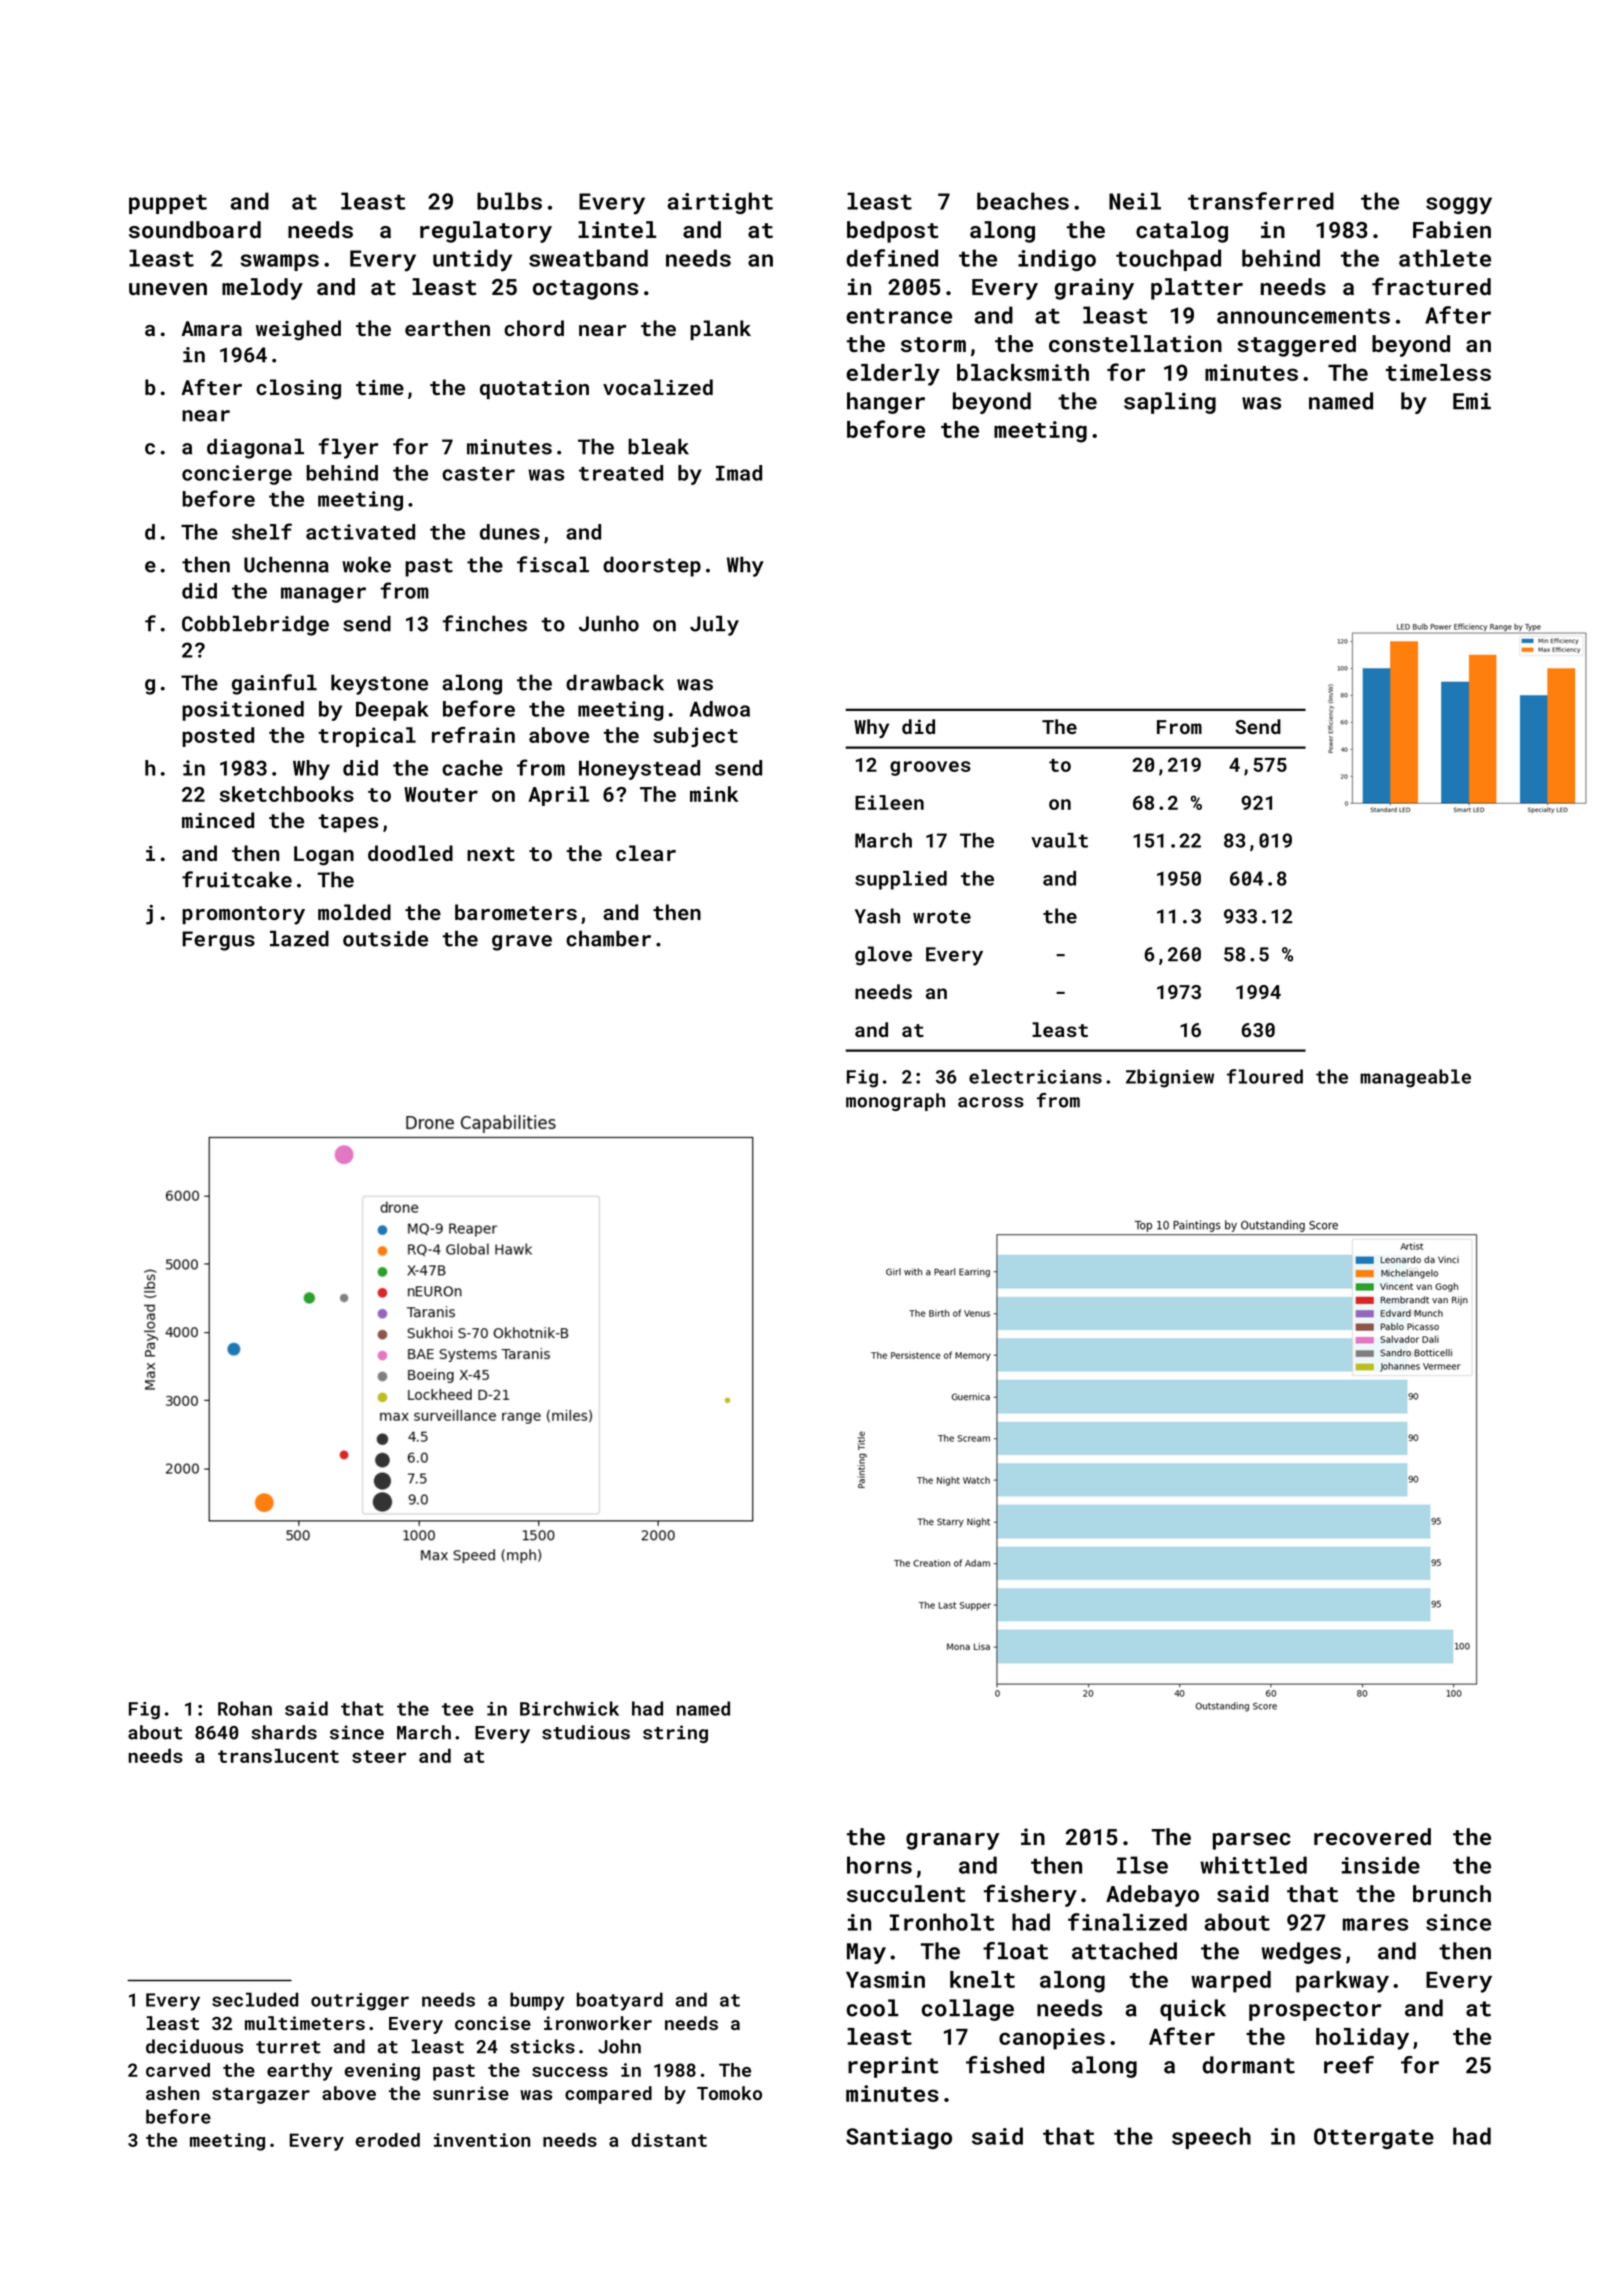  What do you see at coordinates (298, 389) in the screenshot?
I see `closing` at bounding box center [298, 389].
